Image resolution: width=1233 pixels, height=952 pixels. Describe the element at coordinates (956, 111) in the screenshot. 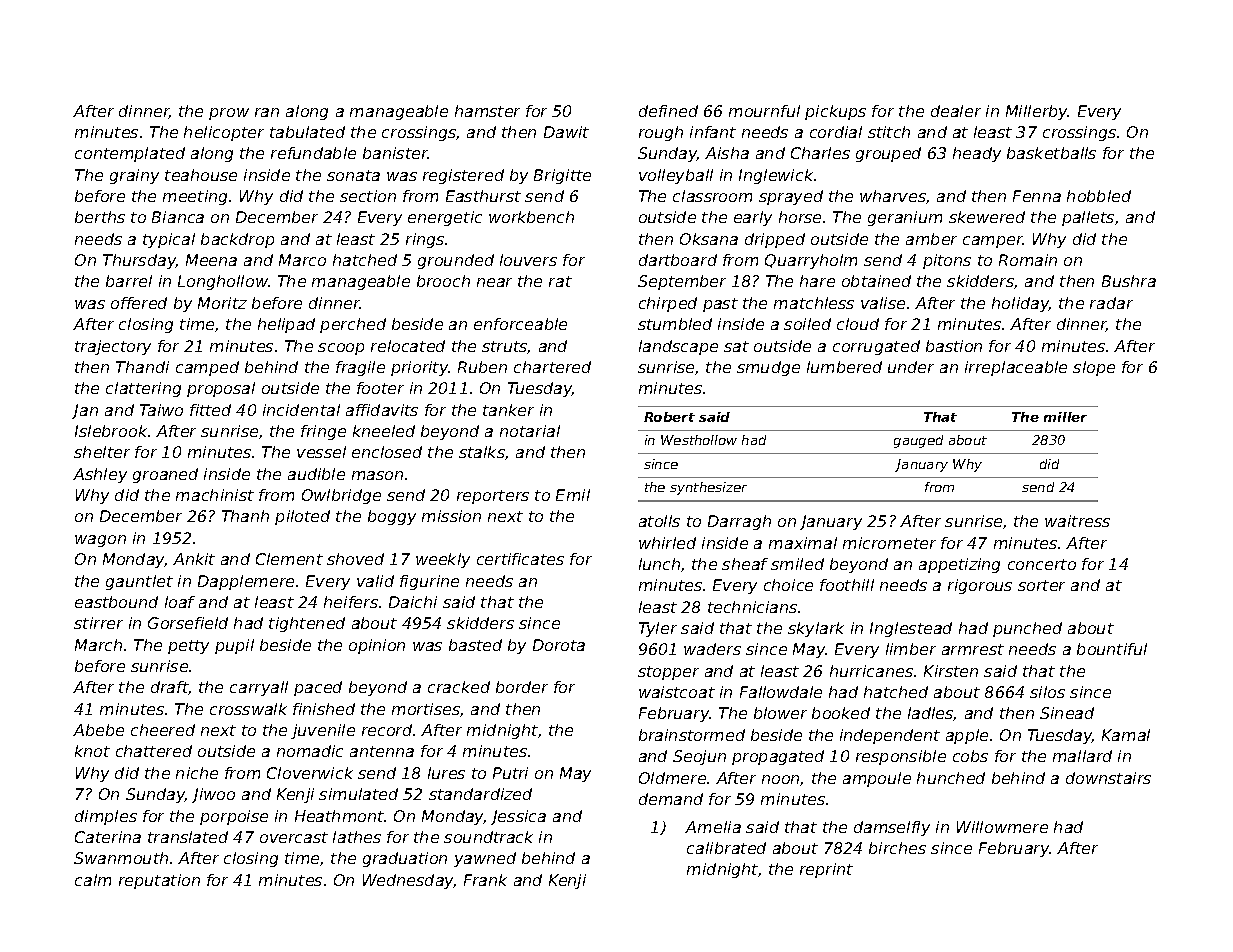

I see `dealer` at that location.
